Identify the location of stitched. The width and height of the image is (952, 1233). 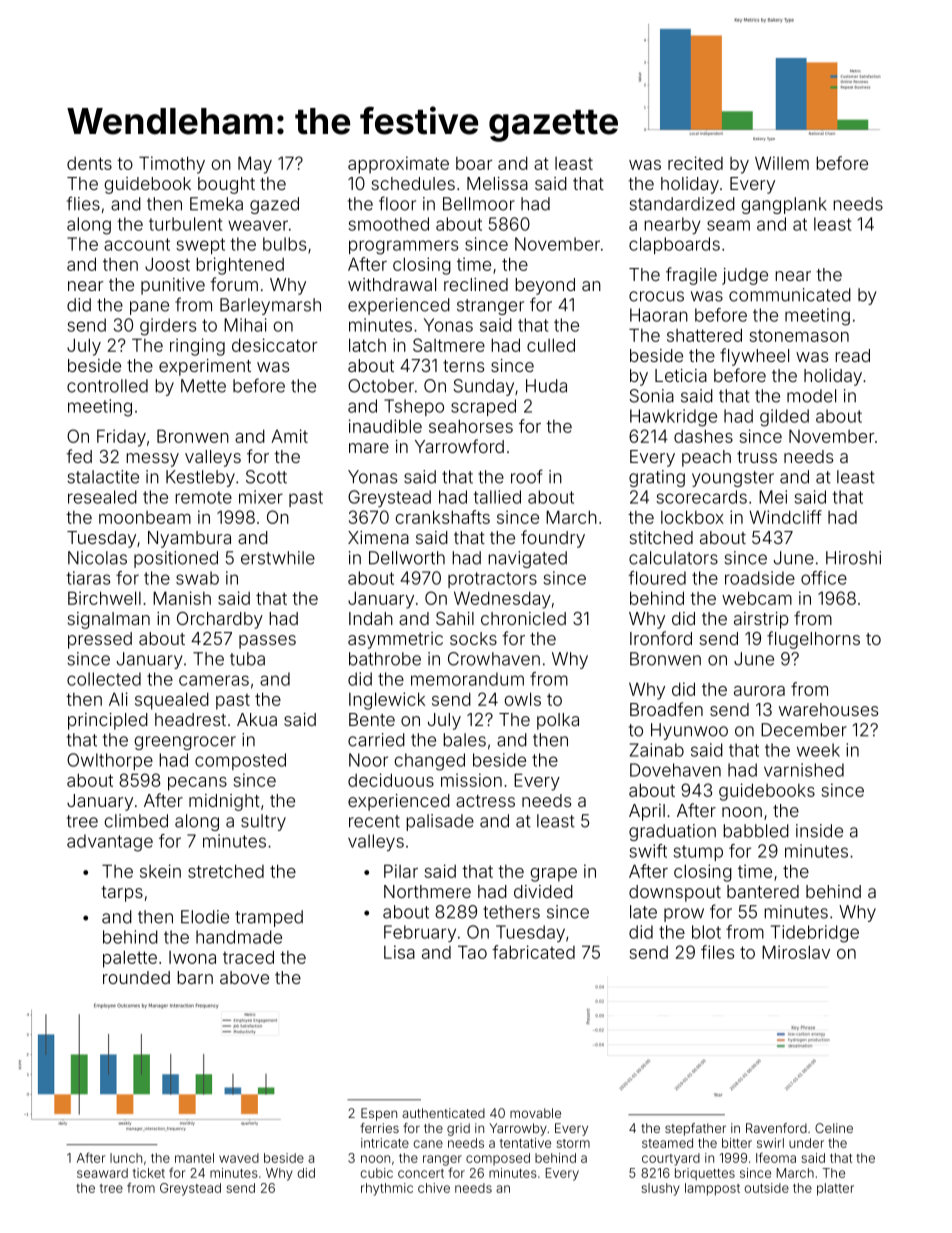
(661, 537).
